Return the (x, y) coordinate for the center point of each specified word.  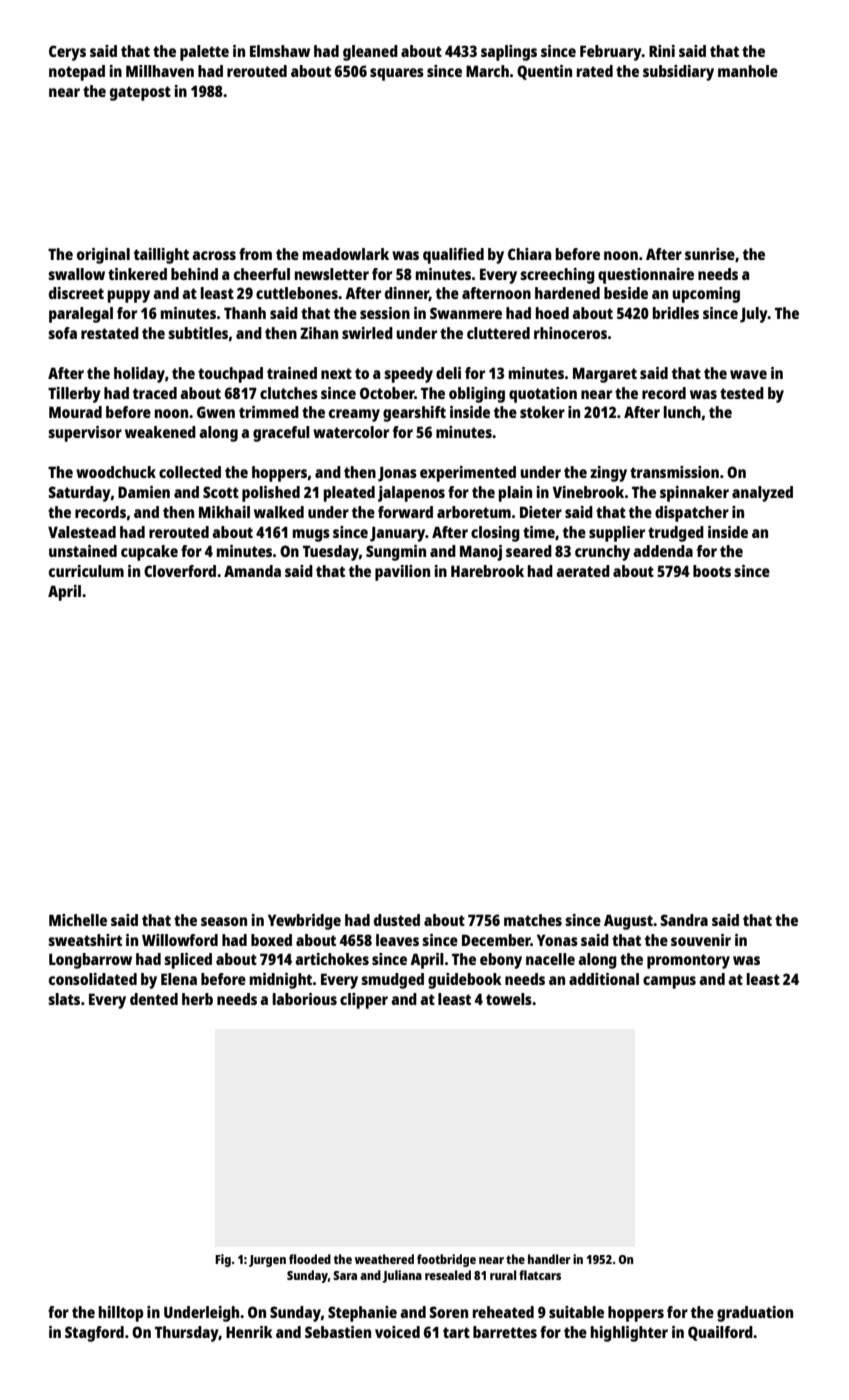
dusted (397, 920)
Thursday (187, 1334)
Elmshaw (280, 51)
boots (712, 571)
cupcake (149, 553)
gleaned (370, 53)
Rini (662, 51)
